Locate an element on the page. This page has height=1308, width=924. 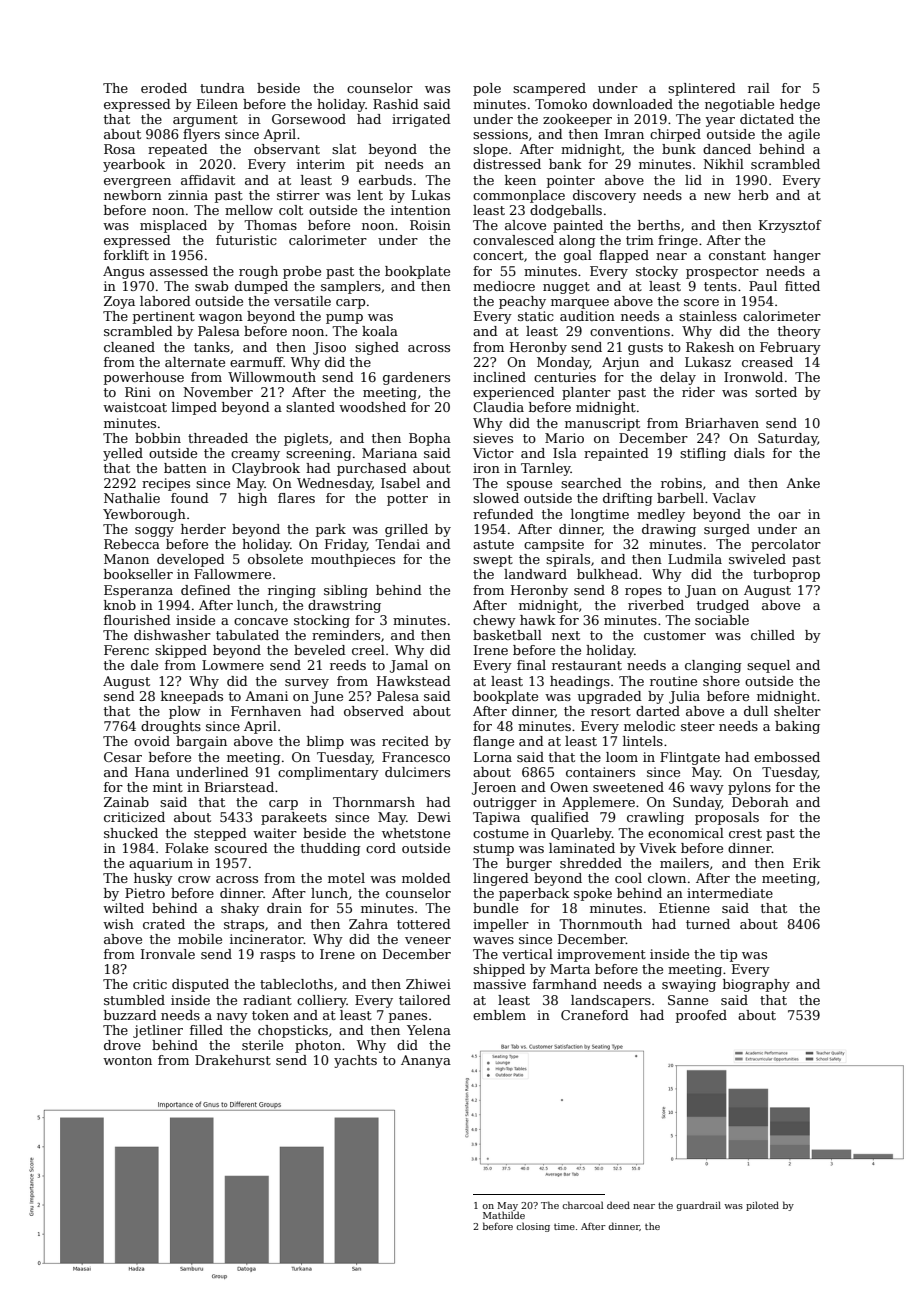
tents is located at coordinates (720, 286).
